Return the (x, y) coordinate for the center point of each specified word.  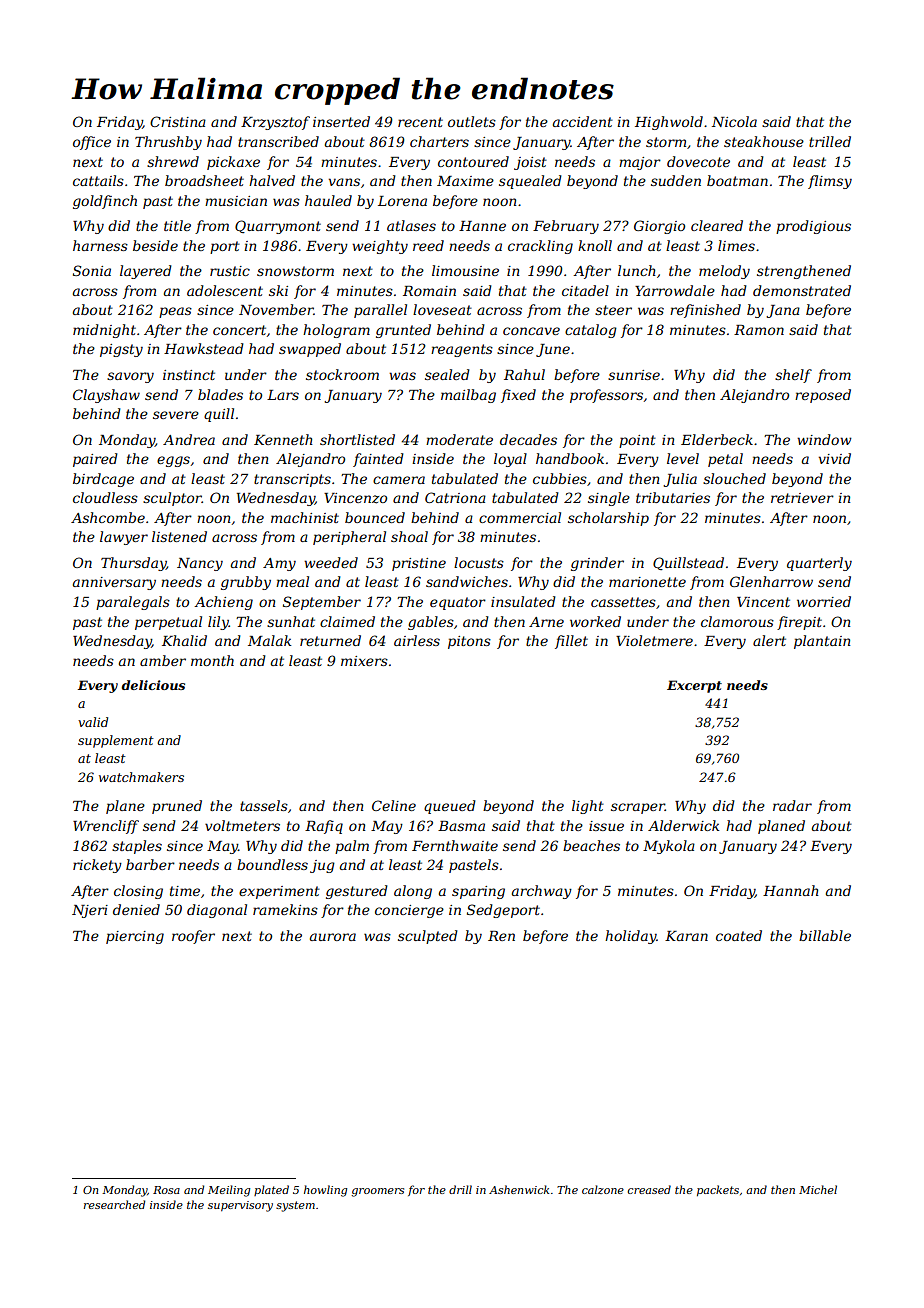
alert (769, 640)
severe (176, 415)
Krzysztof (275, 123)
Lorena (402, 201)
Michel (818, 1189)
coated (739, 935)
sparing (478, 892)
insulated (523, 601)
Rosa (166, 1190)
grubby (246, 583)
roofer (193, 937)
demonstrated (802, 290)
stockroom (342, 374)
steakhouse (764, 141)
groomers (377, 1192)
